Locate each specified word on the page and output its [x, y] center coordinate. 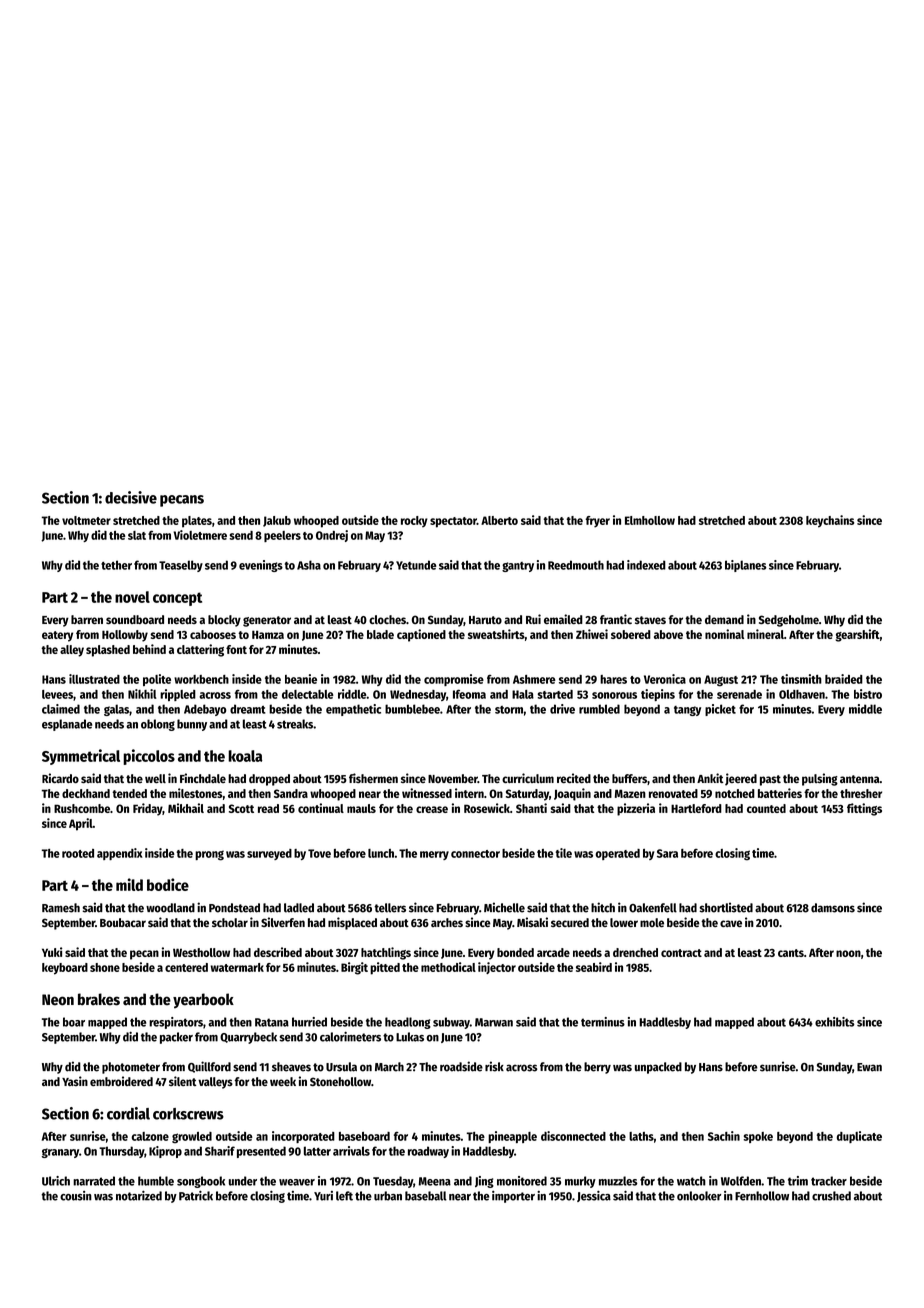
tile [564, 853]
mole [652, 922]
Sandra [291, 793]
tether [116, 565]
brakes [99, 999]
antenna [860, 779]
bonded [515, 952]
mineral [765, 634]
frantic [616, 619]
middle [865, 709]
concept [177, 599]
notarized [139, 1196]
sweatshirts [496, 634]
